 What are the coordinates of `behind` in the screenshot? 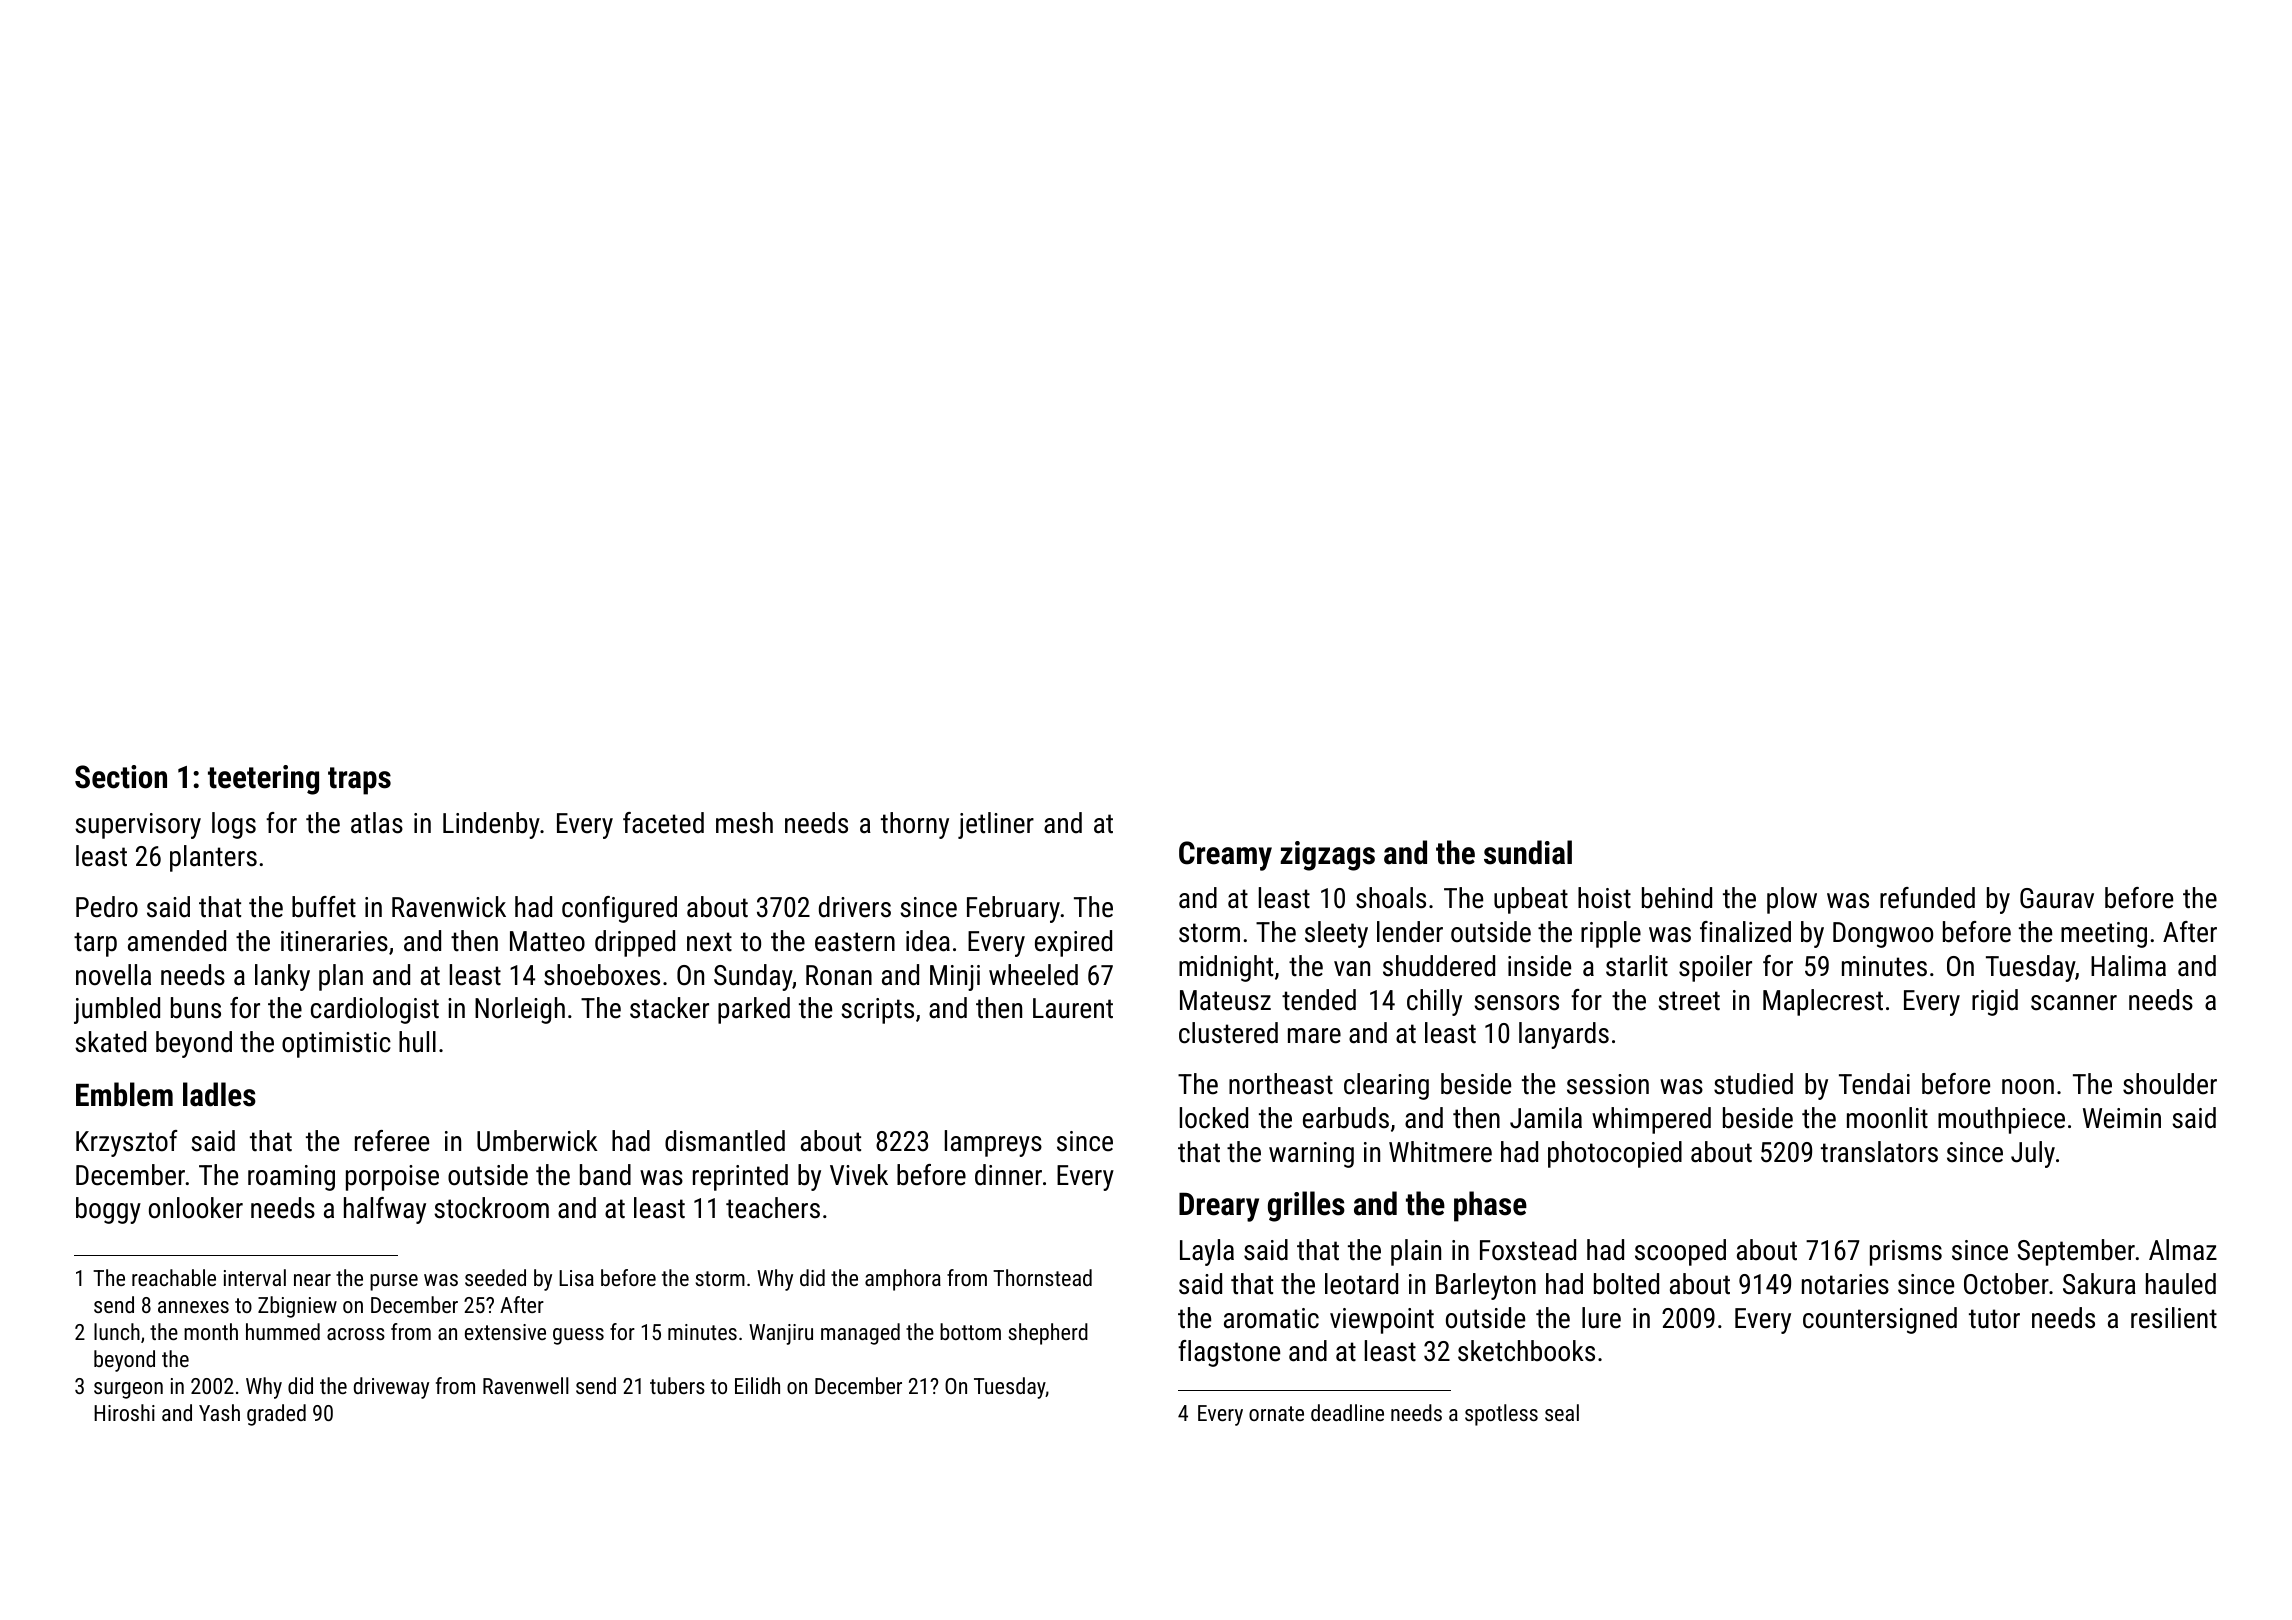 It's located at (1677, 898).
